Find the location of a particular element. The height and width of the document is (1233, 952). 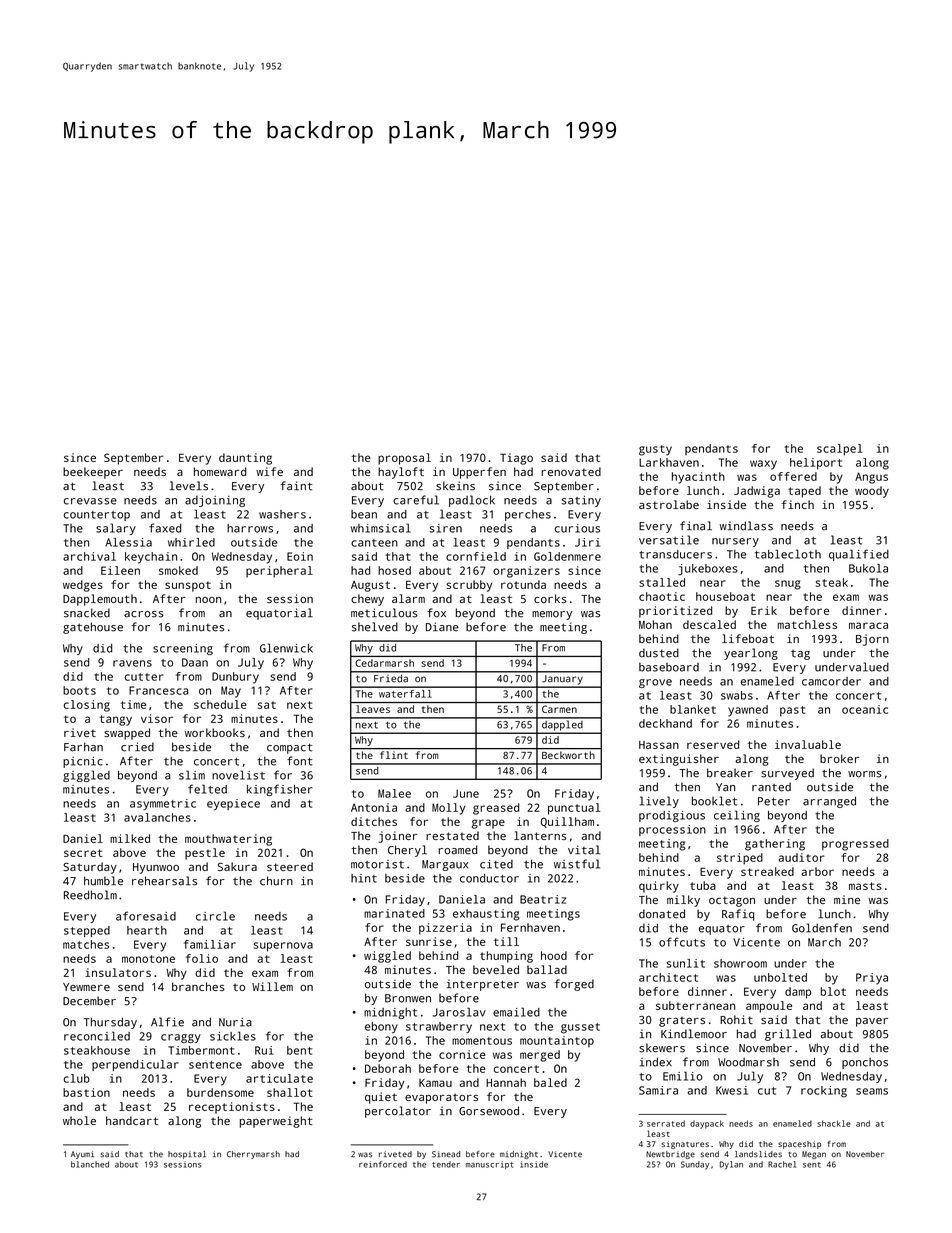

fox is located at coordinates (436, 613).
